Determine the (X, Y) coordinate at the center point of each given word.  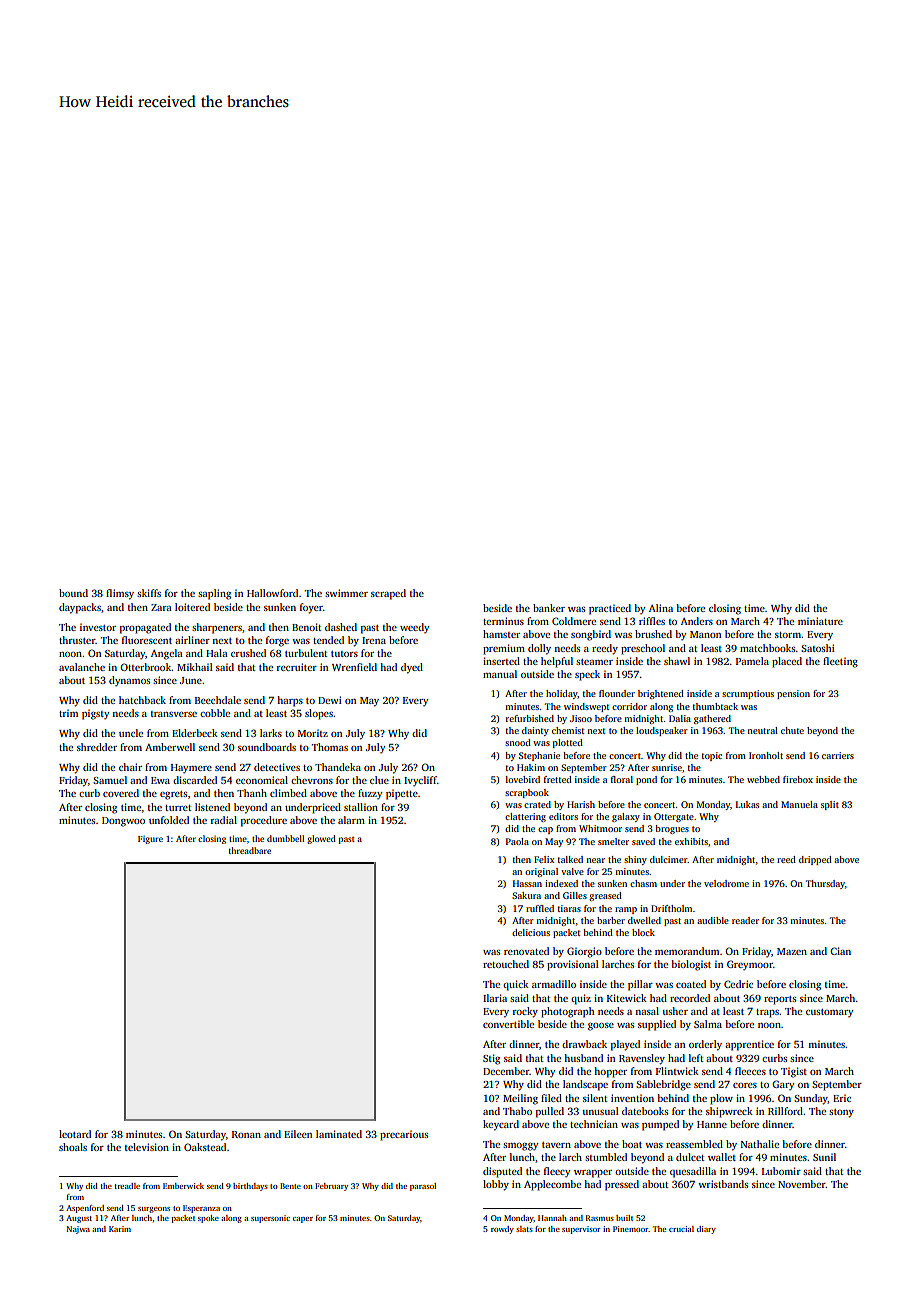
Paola (517, 841)
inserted (501, 661)
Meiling (520, 1099)
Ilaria (495, 998)
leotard (75, 1134)
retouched (506, 964)
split (830, 805)
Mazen (792, 951)
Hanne (712, 1124)
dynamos (129, 681)
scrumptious (748, 694)
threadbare (250, 850)
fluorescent (147, 640)
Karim (120, 1229)
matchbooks (767, 648)
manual (500, 674)
